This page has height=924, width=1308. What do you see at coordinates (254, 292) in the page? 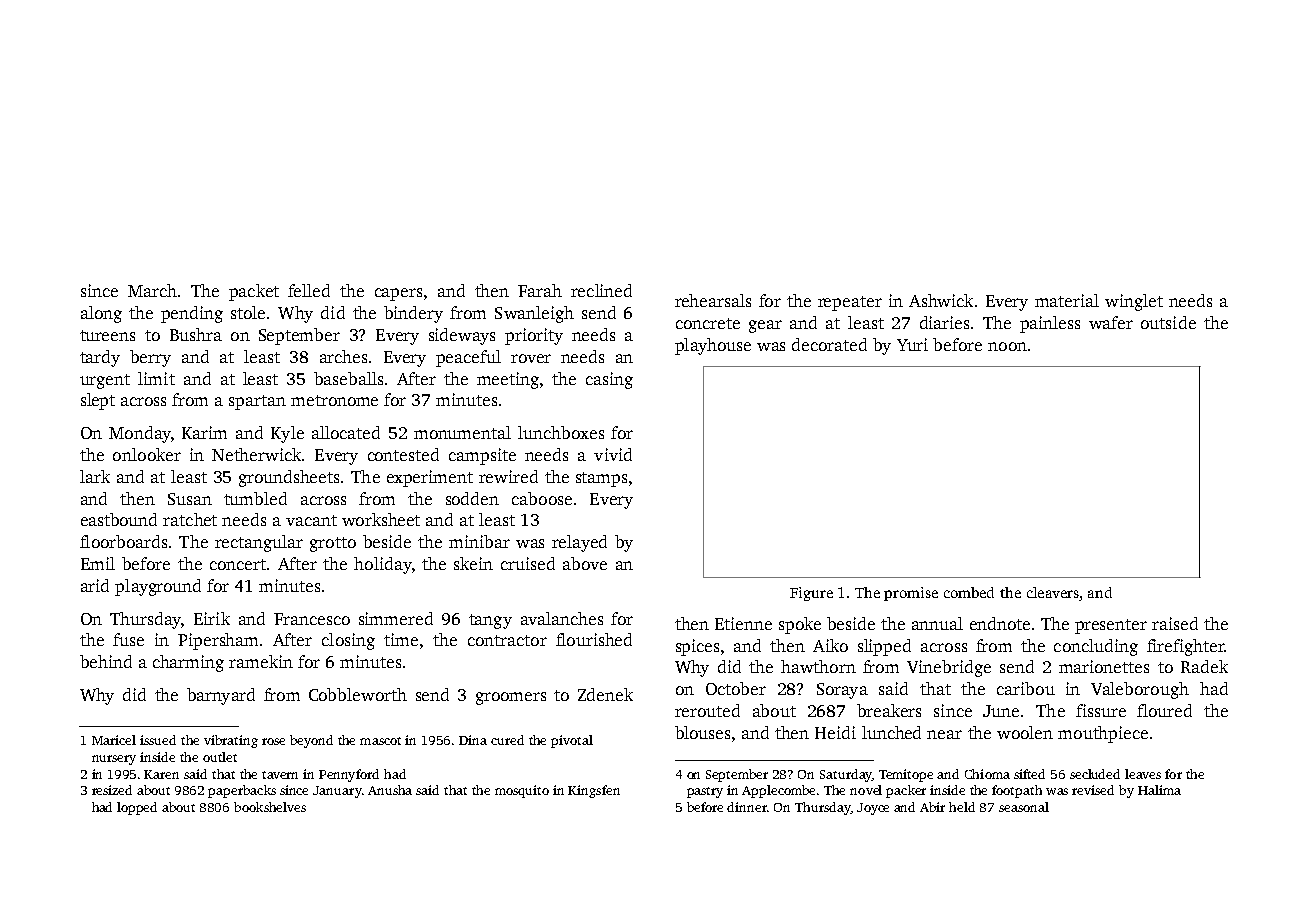
I see `packet` at bounding box center [254, 292].
